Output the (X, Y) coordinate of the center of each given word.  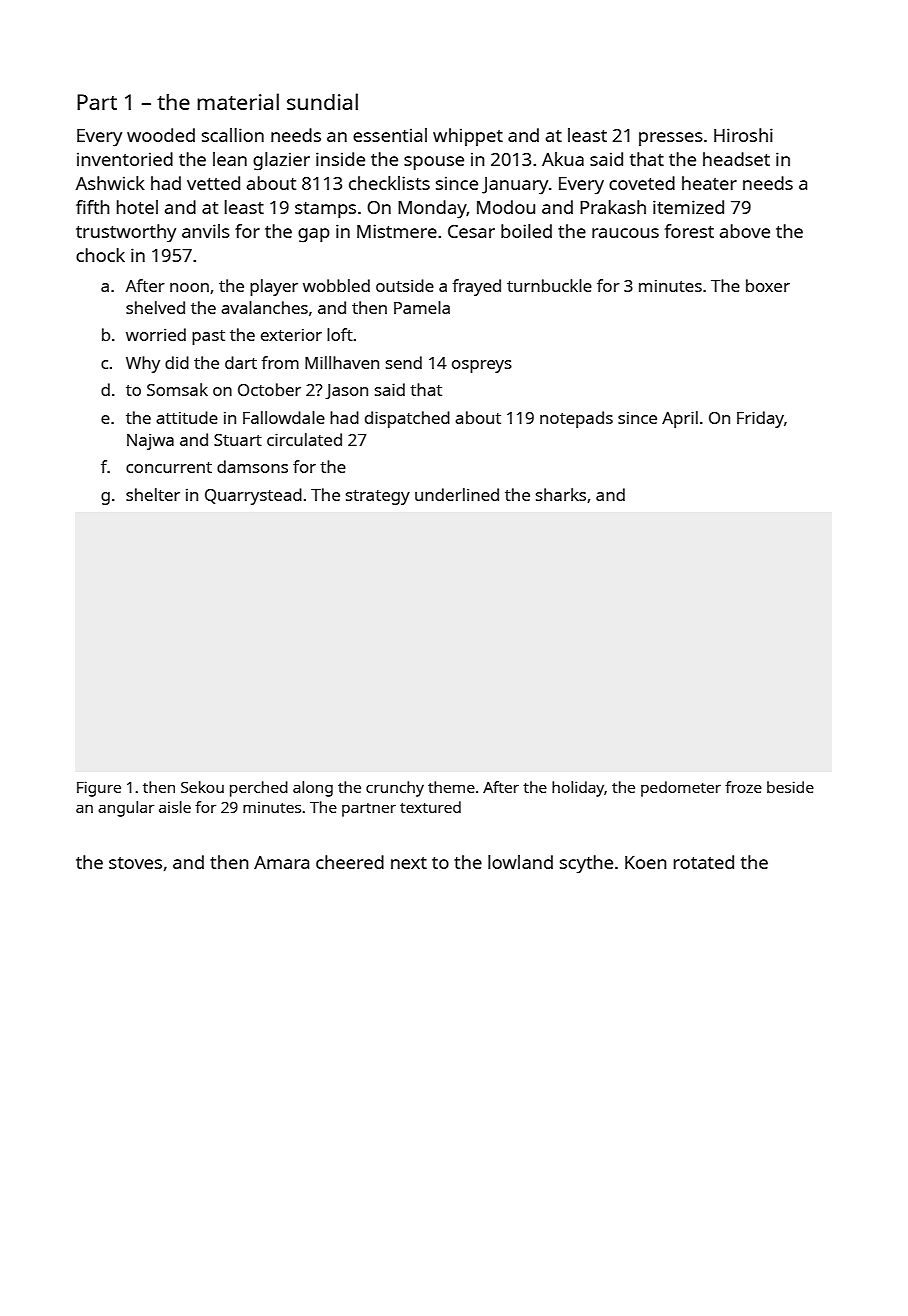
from (280, 362)
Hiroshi (743, 135)
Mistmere (397, 231)
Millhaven (342, 362)
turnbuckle (549, 285)
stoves (135, 863)
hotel (137, 207)
